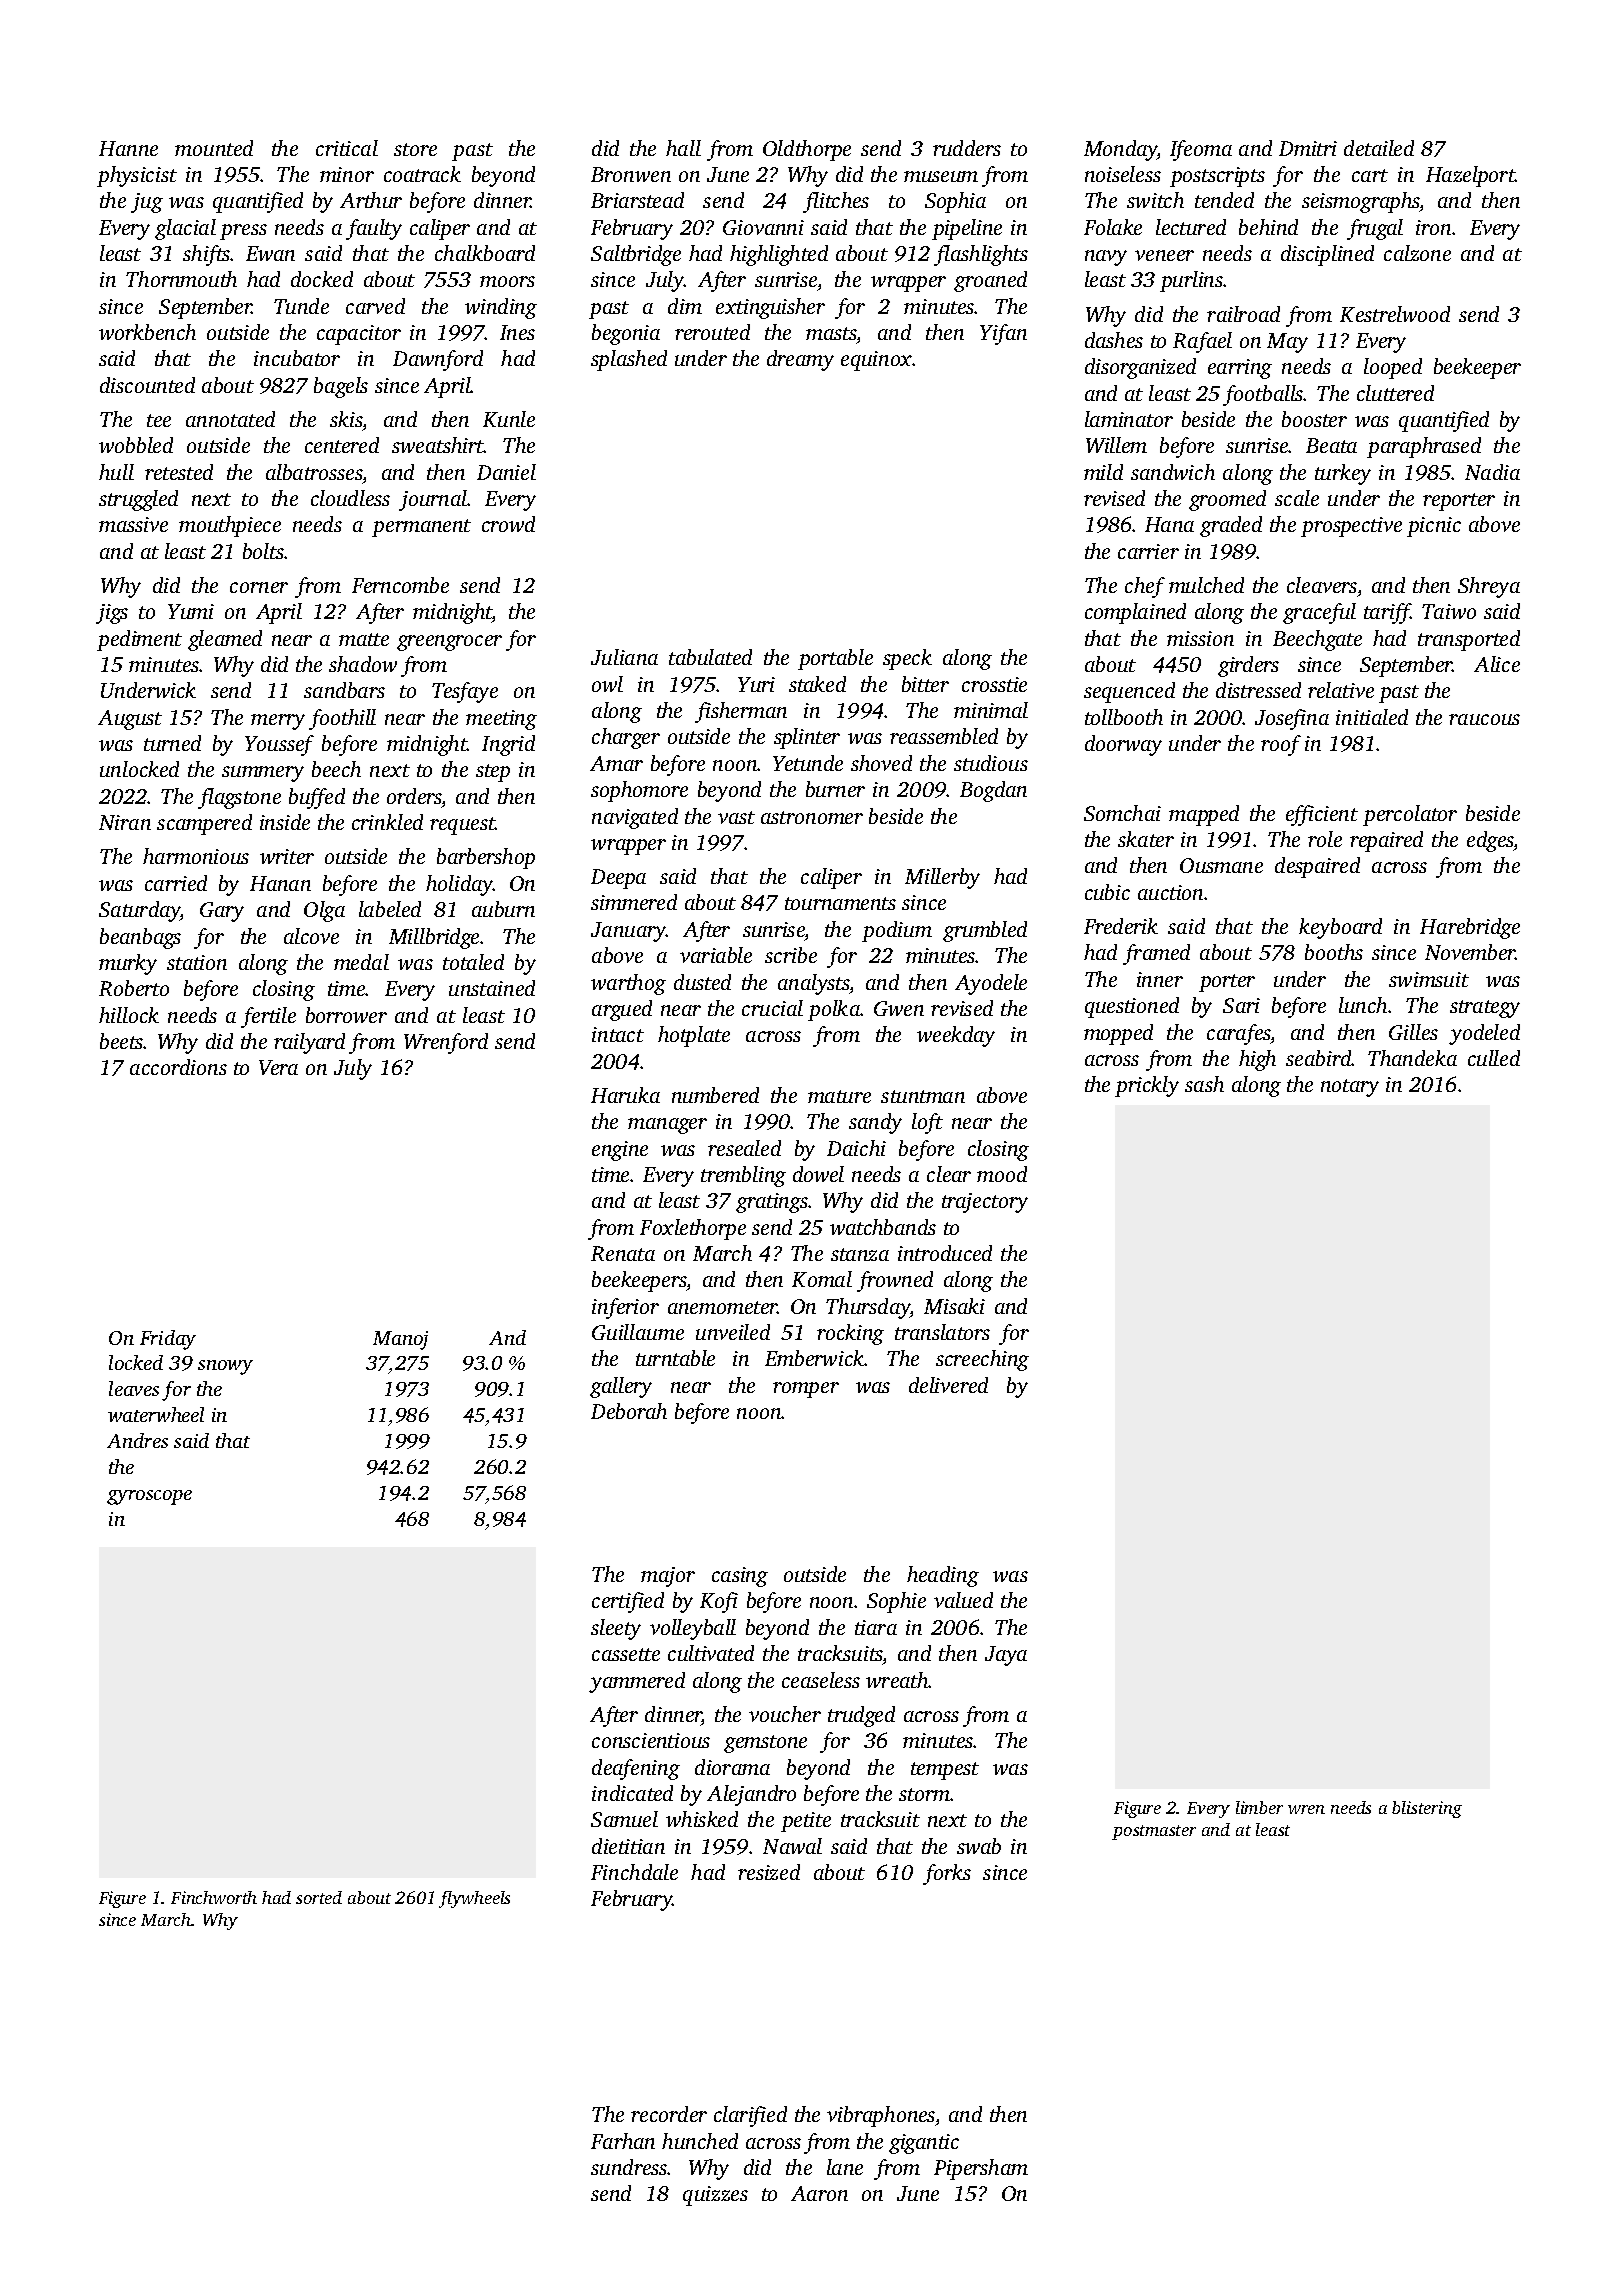 This screenshot has height=2292, width=1620. What do you see at coordinates (214, 148) in the screenshot?
I see `mounted` at bounding box center [214, 148].
